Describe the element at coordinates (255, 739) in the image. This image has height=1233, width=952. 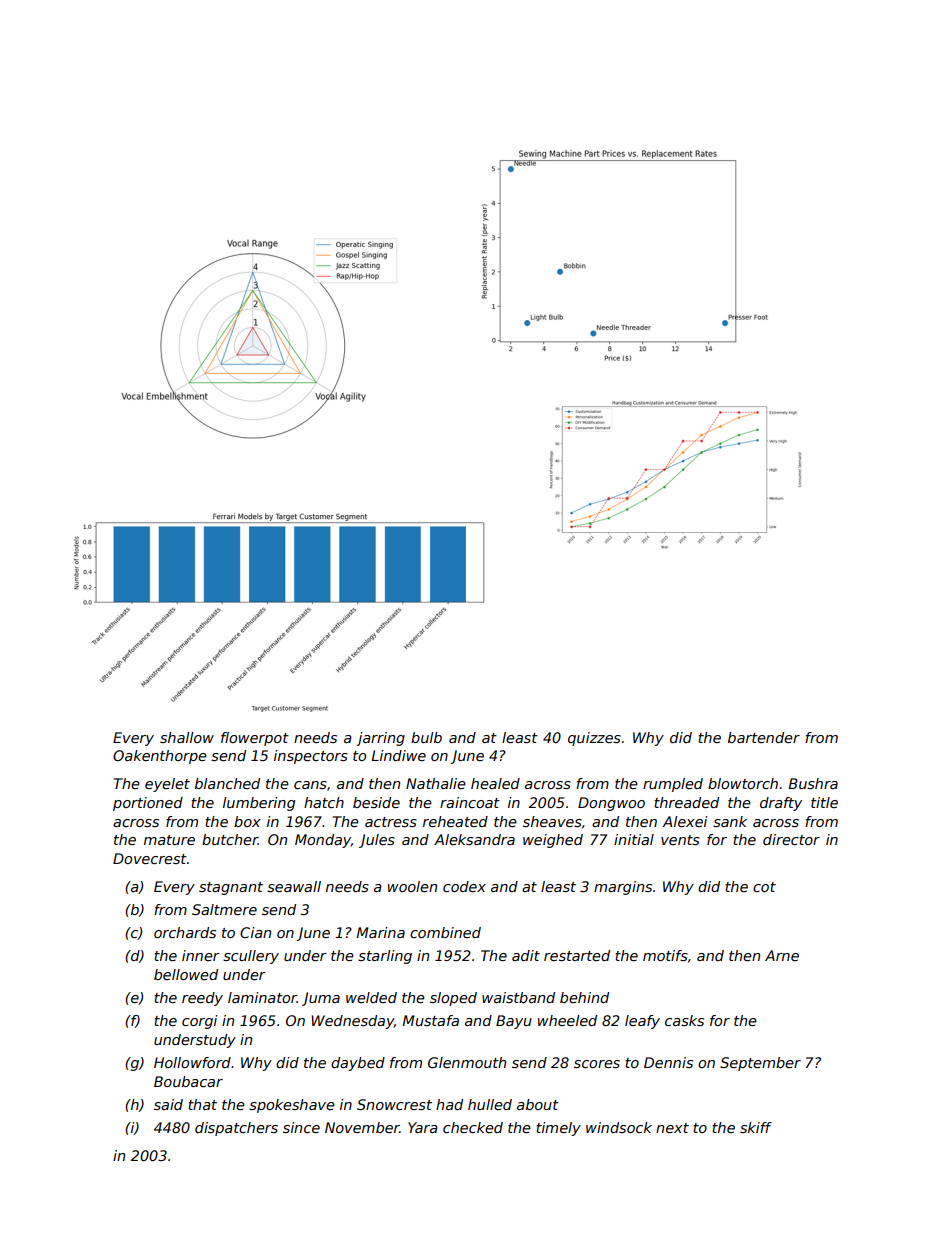
I see `flowerpot` at that location.
